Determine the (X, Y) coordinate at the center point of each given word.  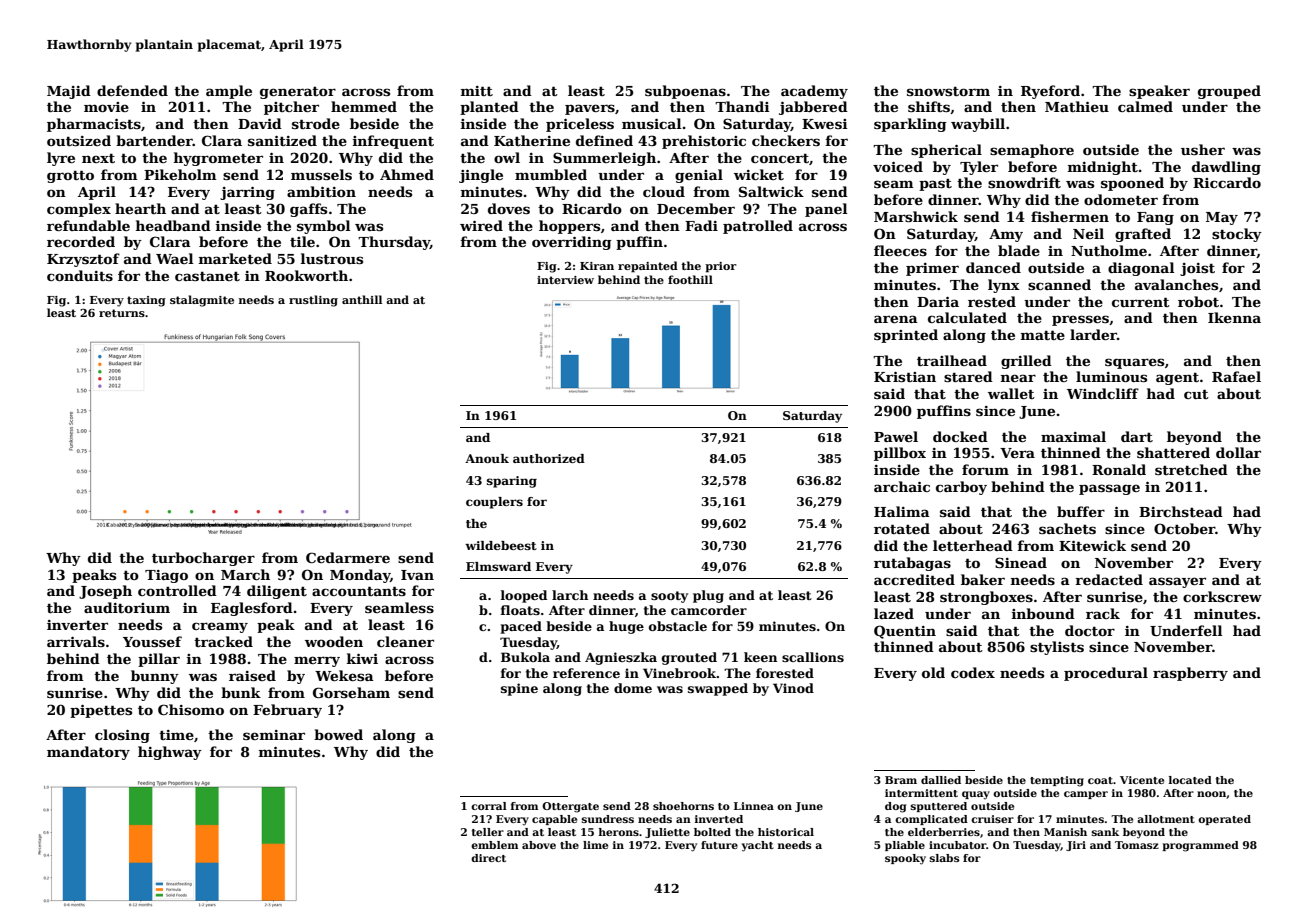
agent (1177, 379)
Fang (1155, 218)
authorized (549, 458)
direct (488, 858)
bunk (241, 692)
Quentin (905, 632)
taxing (146, 301)
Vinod (793, 688)
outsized (79, 140)
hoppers (569, 227)
